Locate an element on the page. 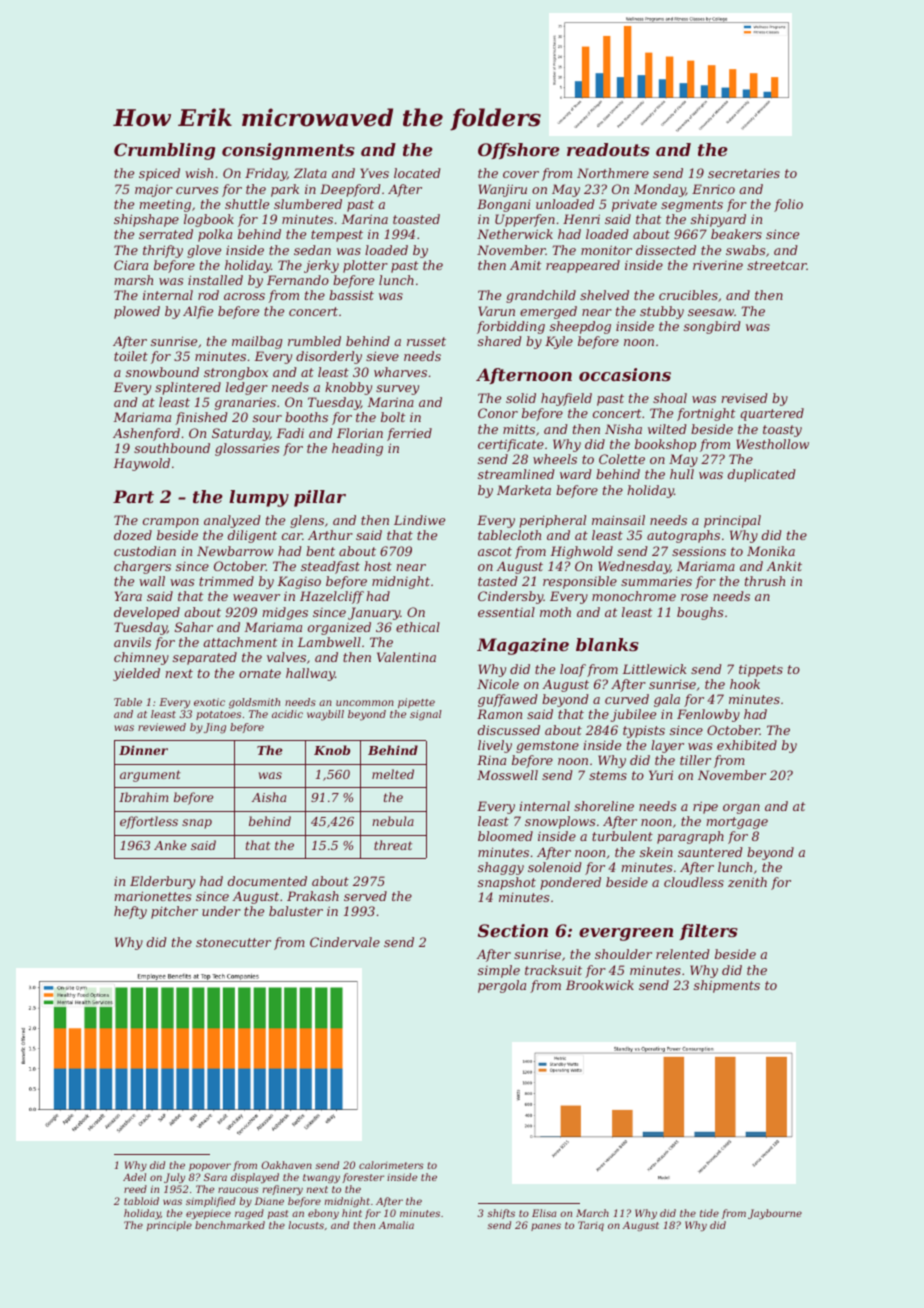  tippets is located at coordinates (761, 671).
